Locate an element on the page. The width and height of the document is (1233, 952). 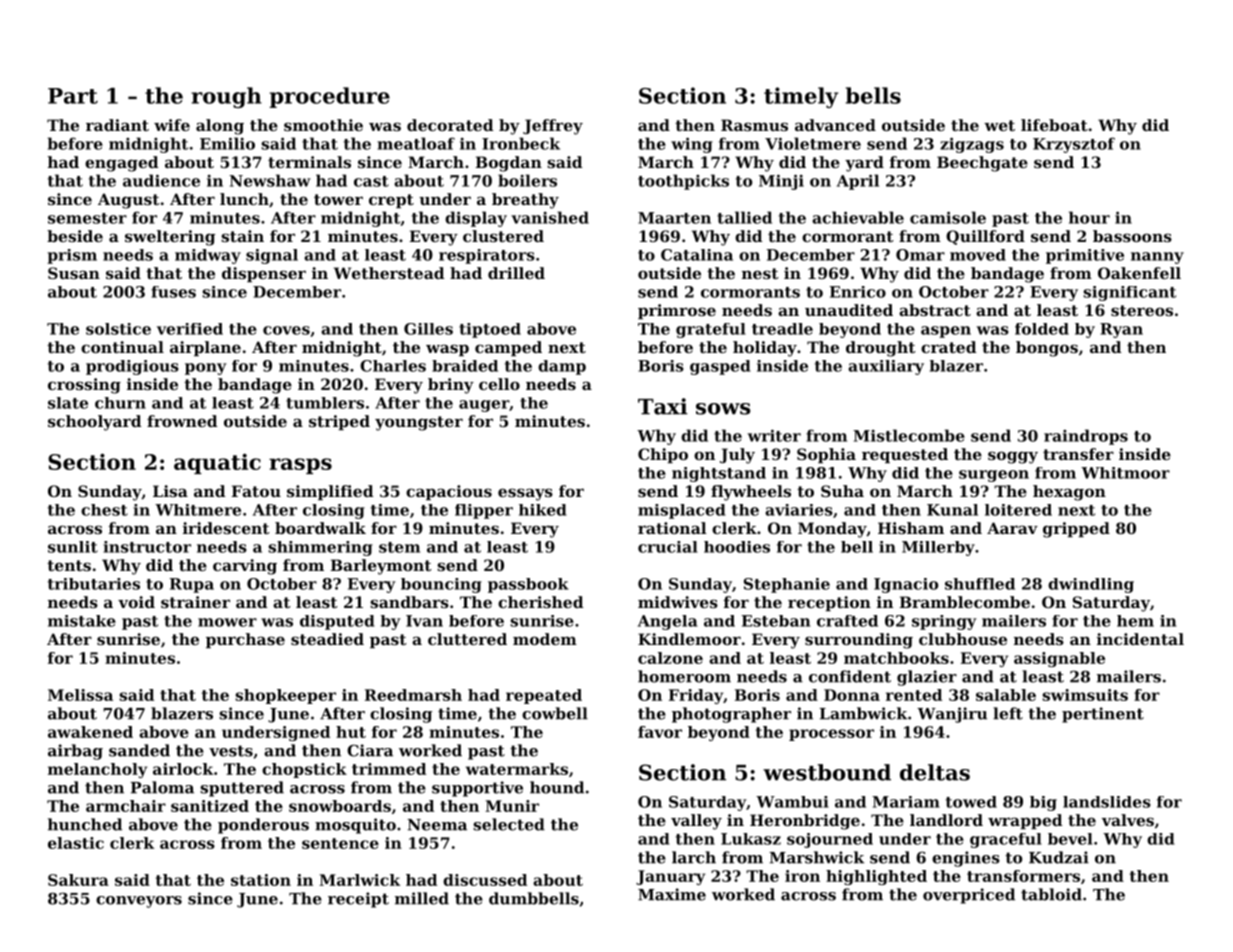
advanced is located at coordinates (835, 125).
